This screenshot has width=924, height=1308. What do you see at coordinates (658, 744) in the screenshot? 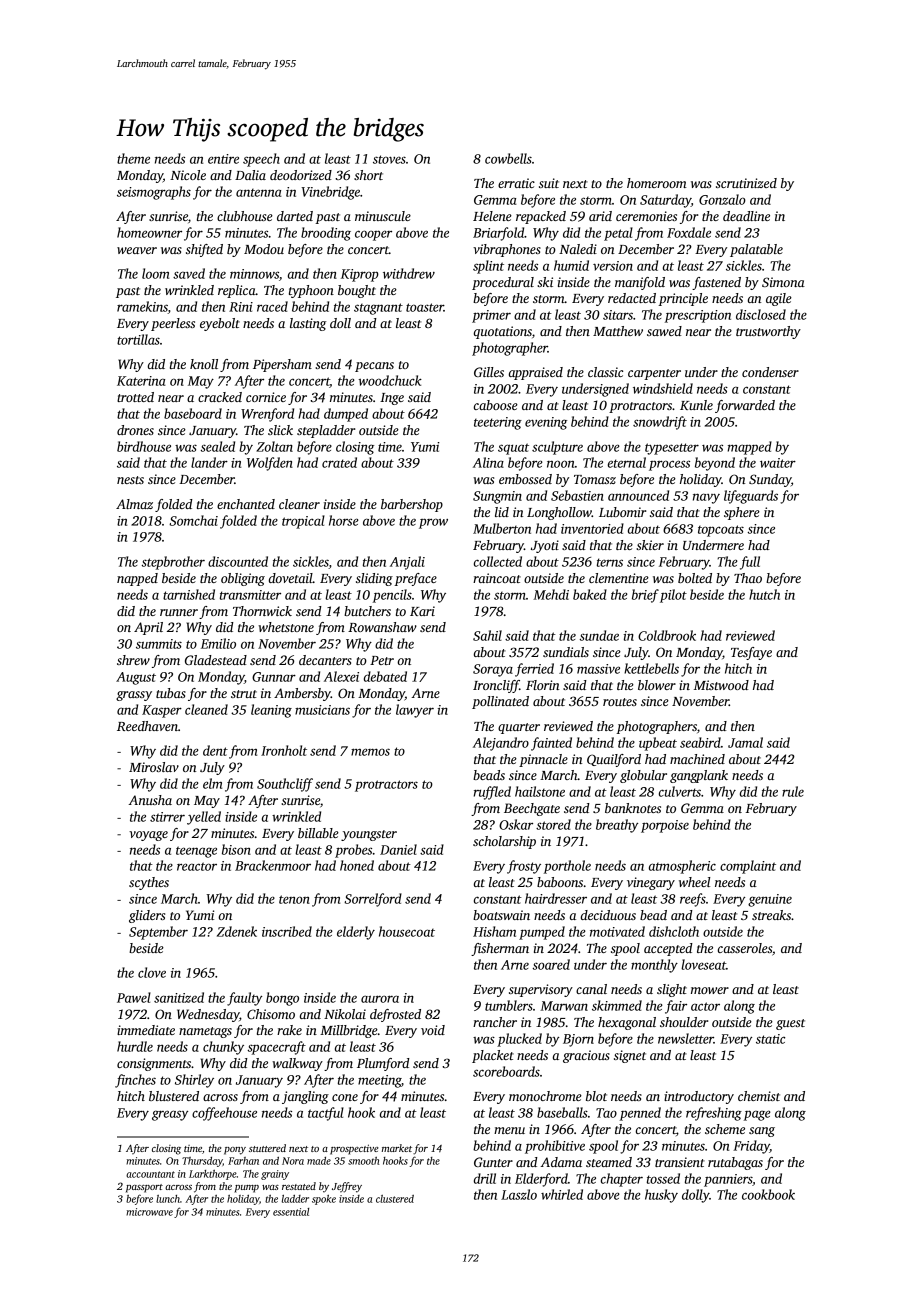
I see `upbeat` at bounding box center [658, 744].
